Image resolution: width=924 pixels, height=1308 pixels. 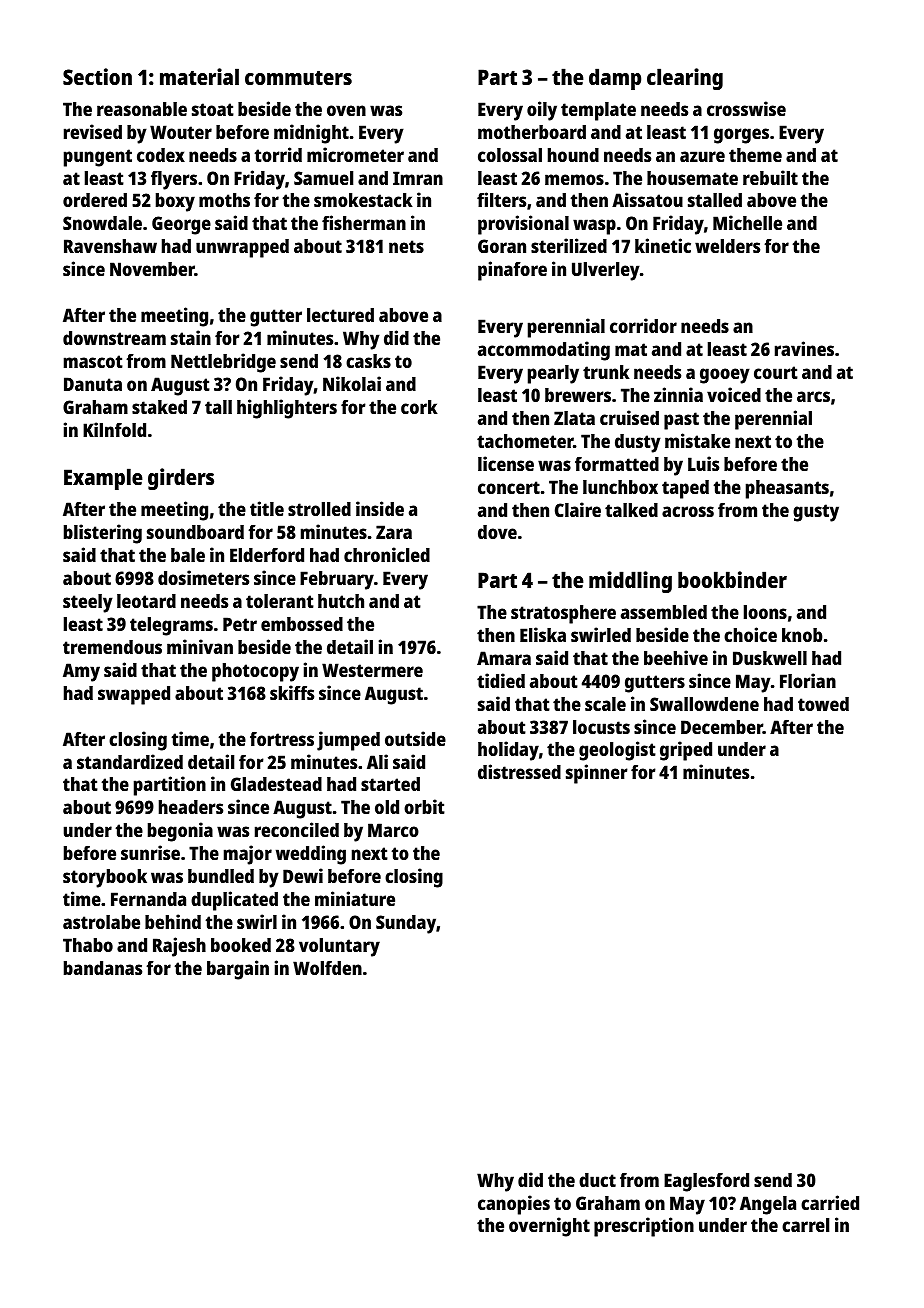 I want to click on canopies, so click(x=514, y=1205).
